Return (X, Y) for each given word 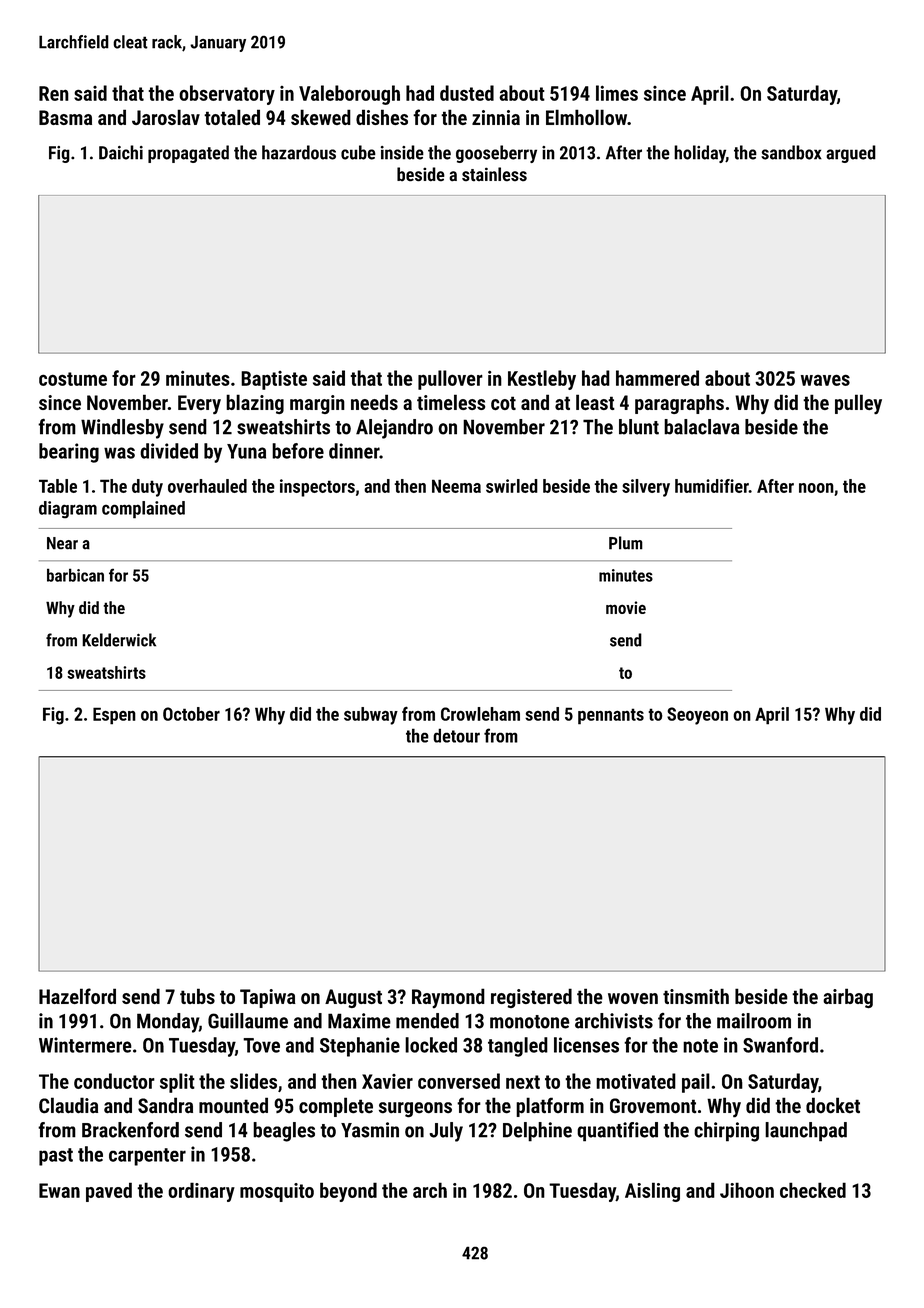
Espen (114, 716)
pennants (611, 716)
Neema (456, 486)
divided (169, 451)
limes (617, 93)
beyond (348, 1192)
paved (109, 1192)
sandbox (791, 152)
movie (626, 607)
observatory (227, 95)
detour (456, 735)
